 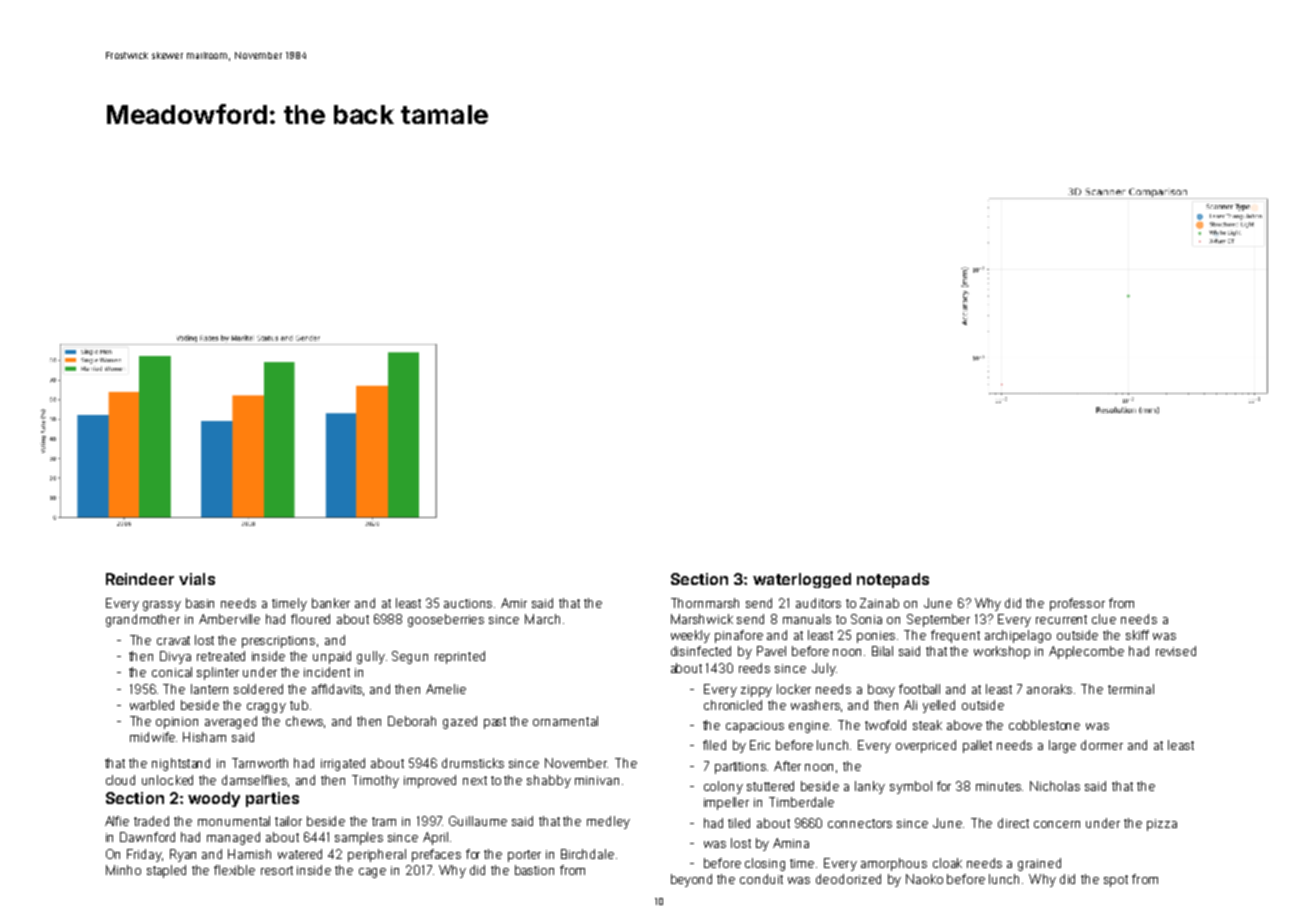 I want to click on filed, so click(x=714, y=745).
